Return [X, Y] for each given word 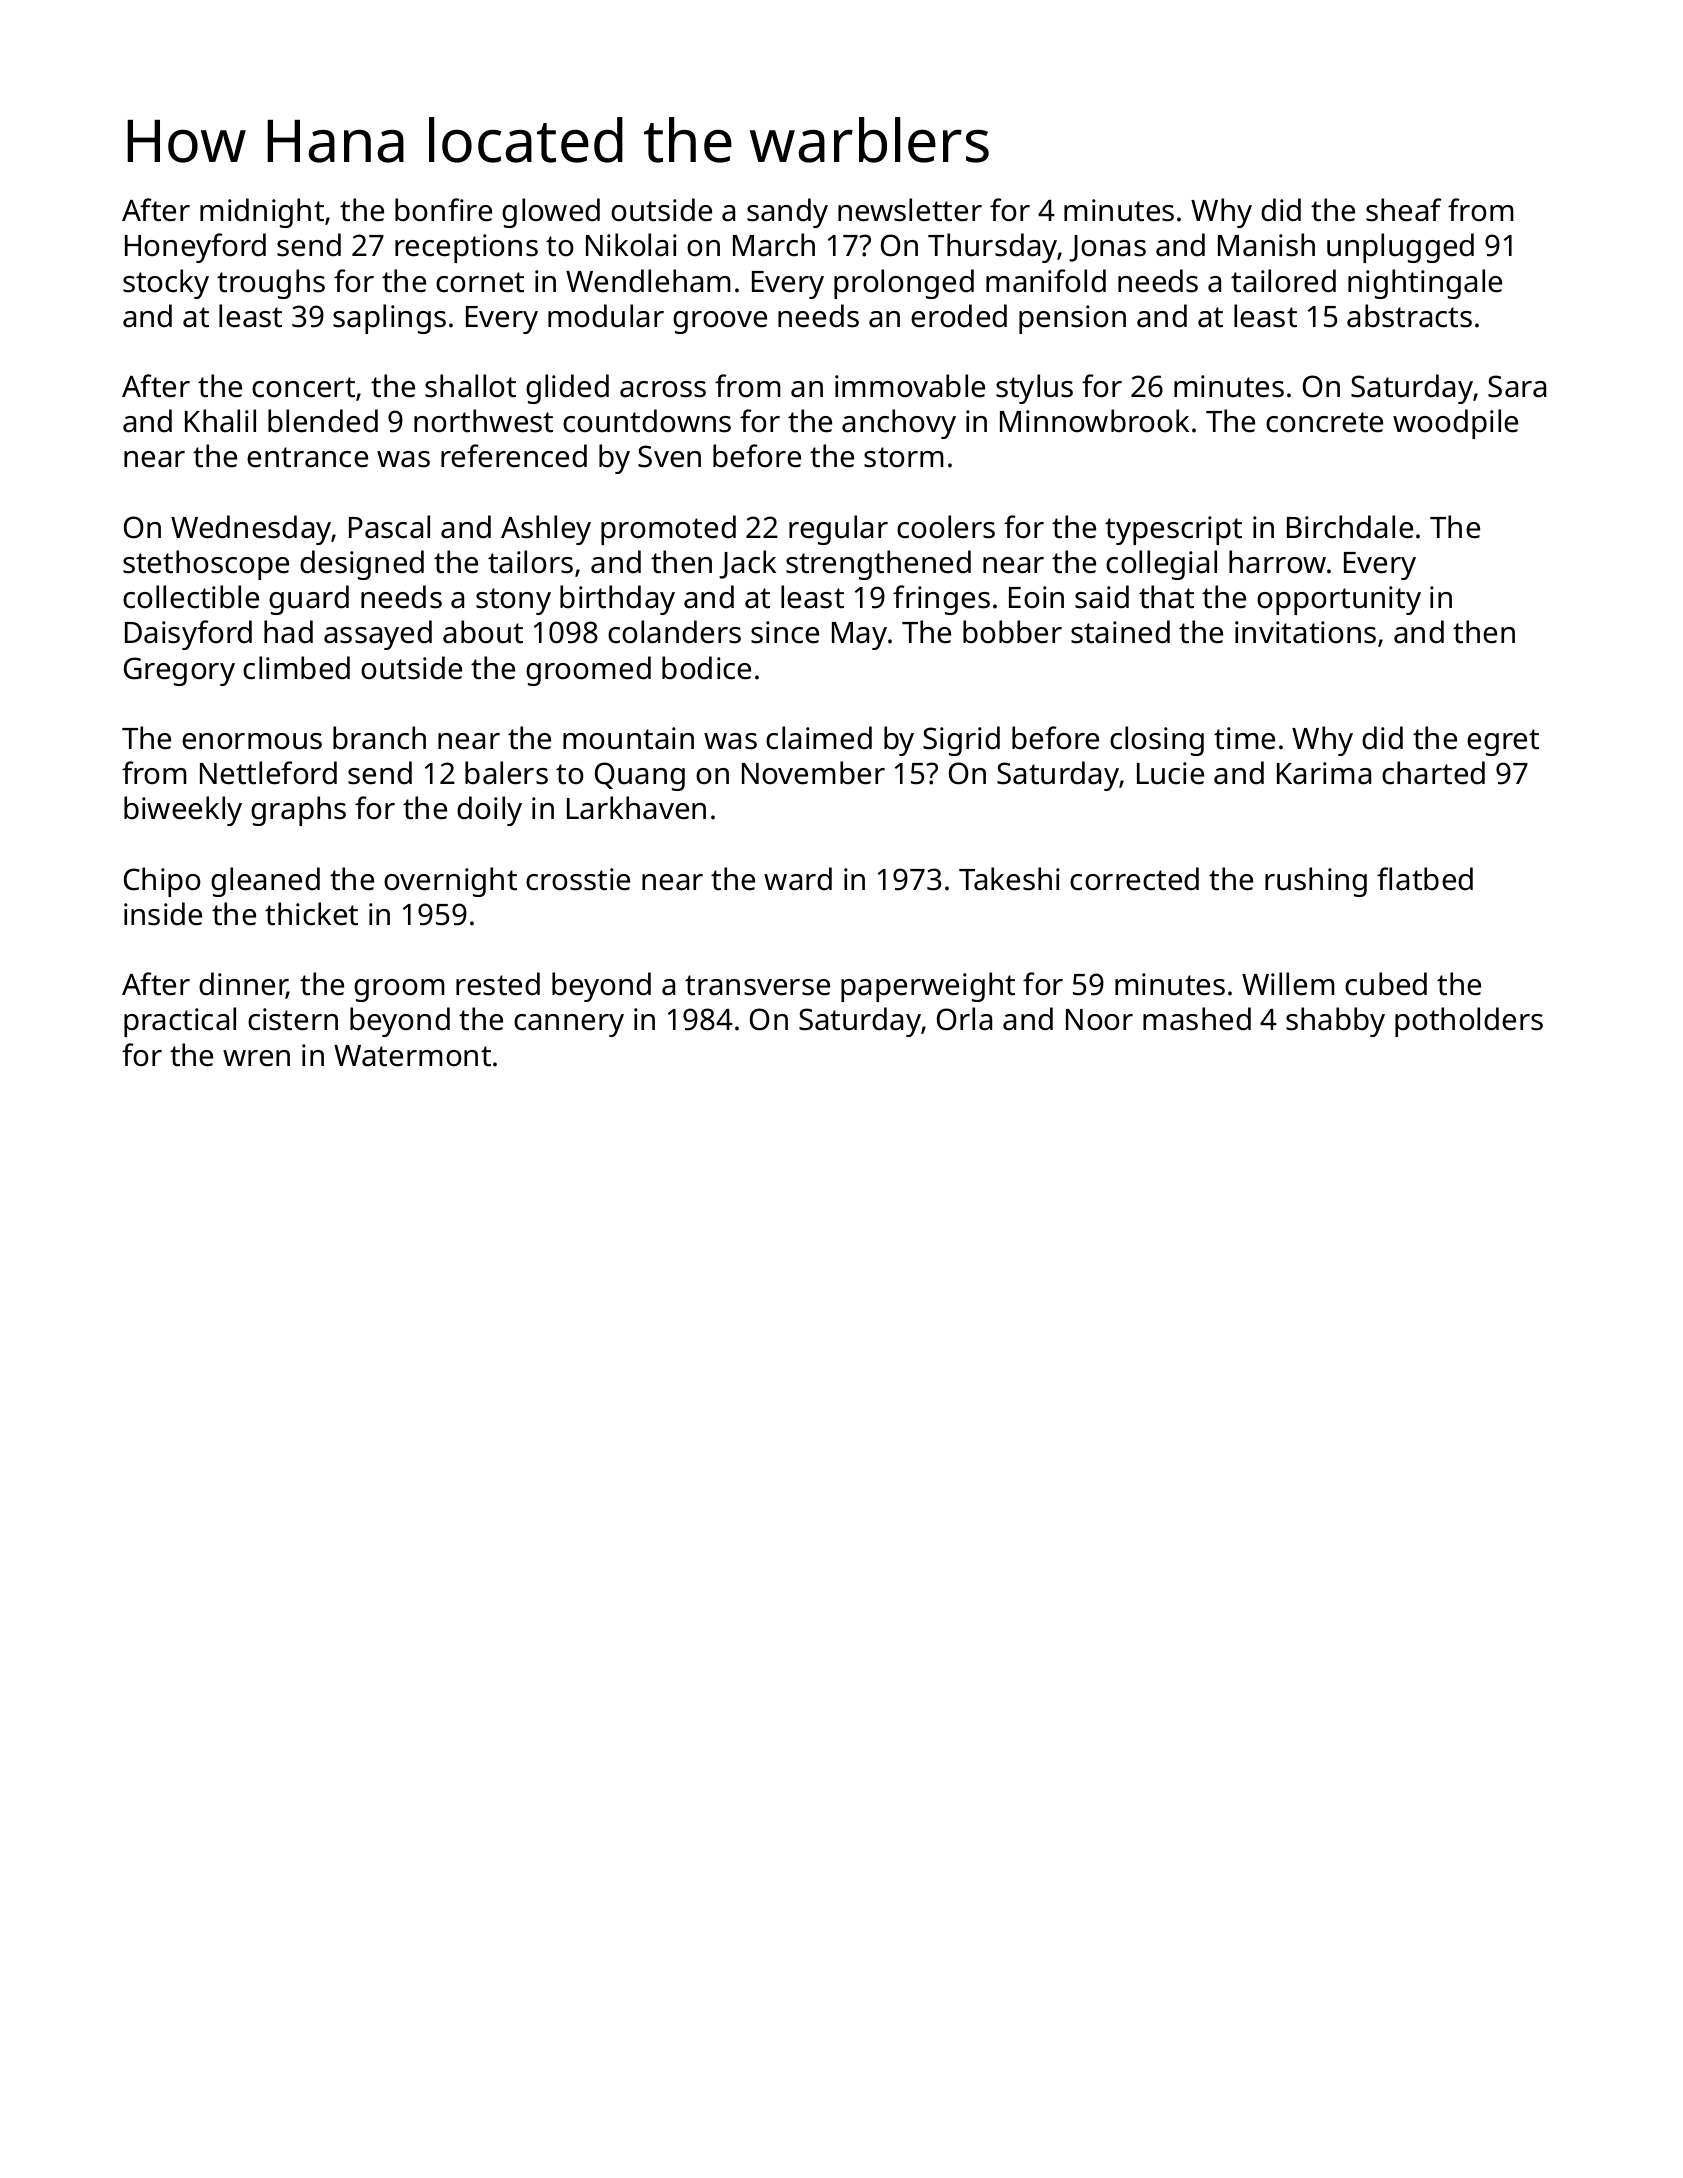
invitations [1305, 632]
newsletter [910, 210]
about [483, 632]
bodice [706, 668]
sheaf [1403, 210]
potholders [1469, 1022]
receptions [466, 248]
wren [256, 1058]
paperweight [928, 987]
